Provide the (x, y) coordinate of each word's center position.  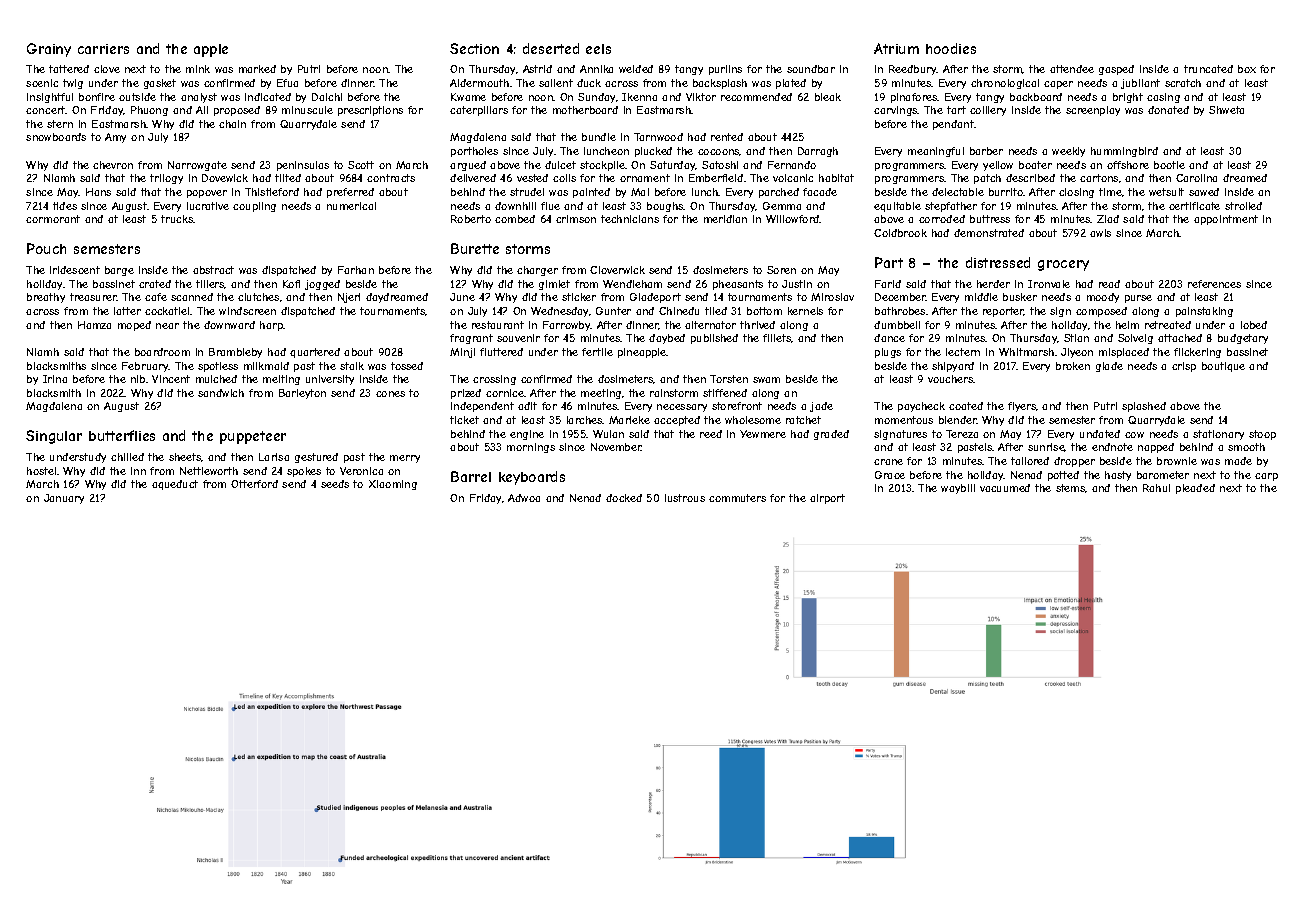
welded (636, 69)
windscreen (247, 311)
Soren (781, 270)
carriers (103, 49)
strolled (1243, 206)
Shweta (1226, 110)
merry (405, 459)
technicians (630, 219)
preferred (350, 193)
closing (1076, 193)
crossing (494, 380)
